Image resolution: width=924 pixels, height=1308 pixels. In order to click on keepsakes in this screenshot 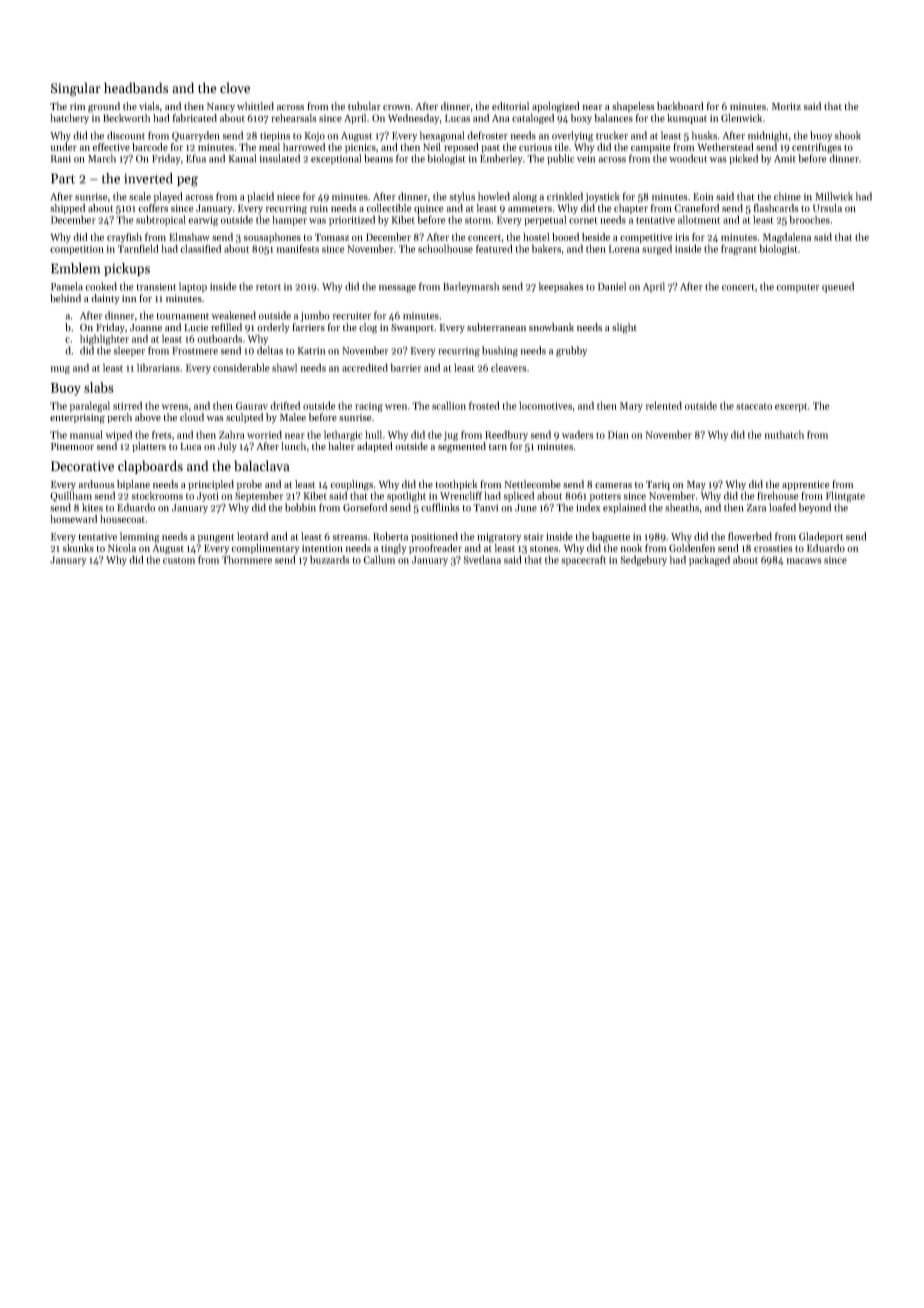, I will do `click(561, 287)`.
